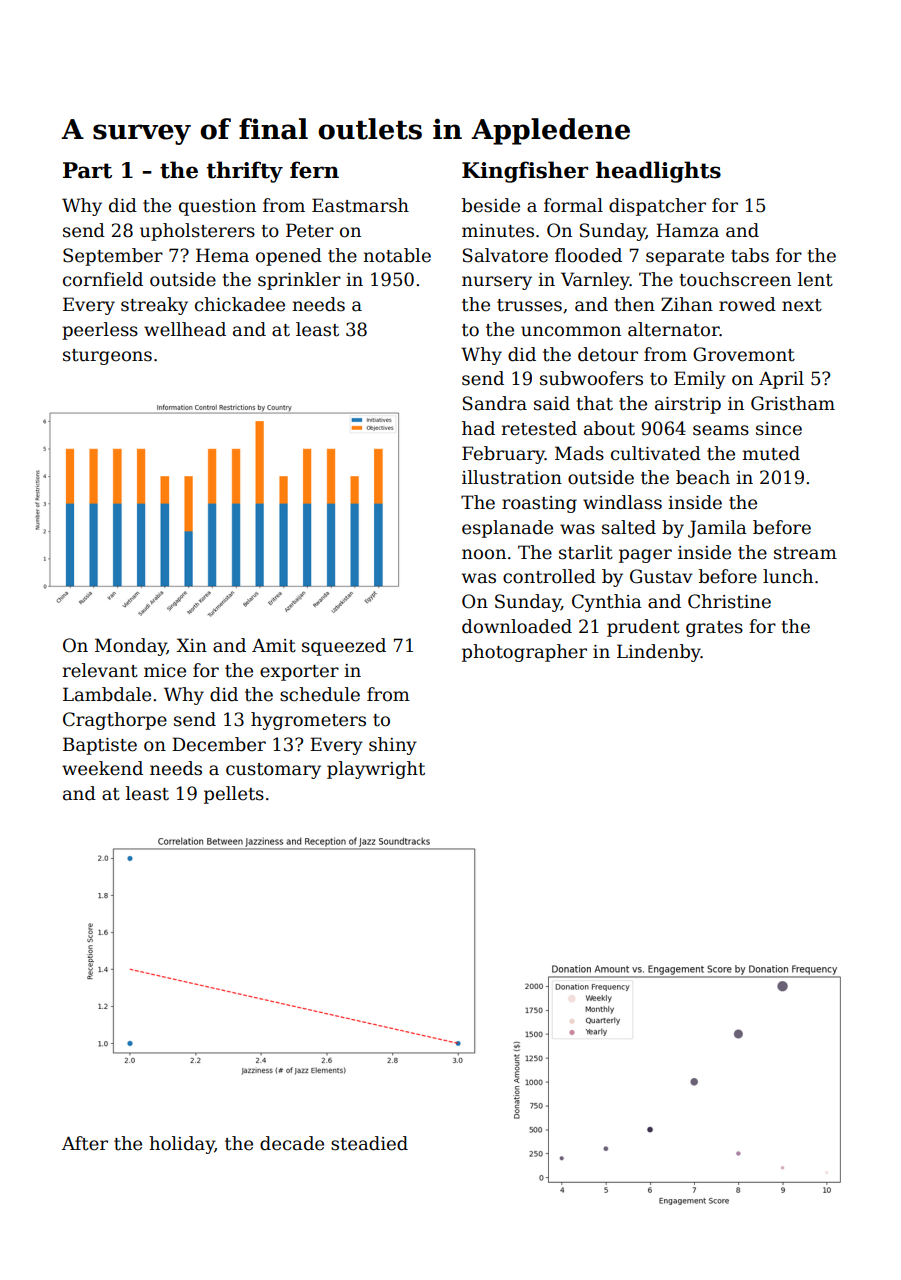  What do you see at coordinates (360, 205) in the image?
I see `Eastmarsh` at bounding box center [360, 205].
